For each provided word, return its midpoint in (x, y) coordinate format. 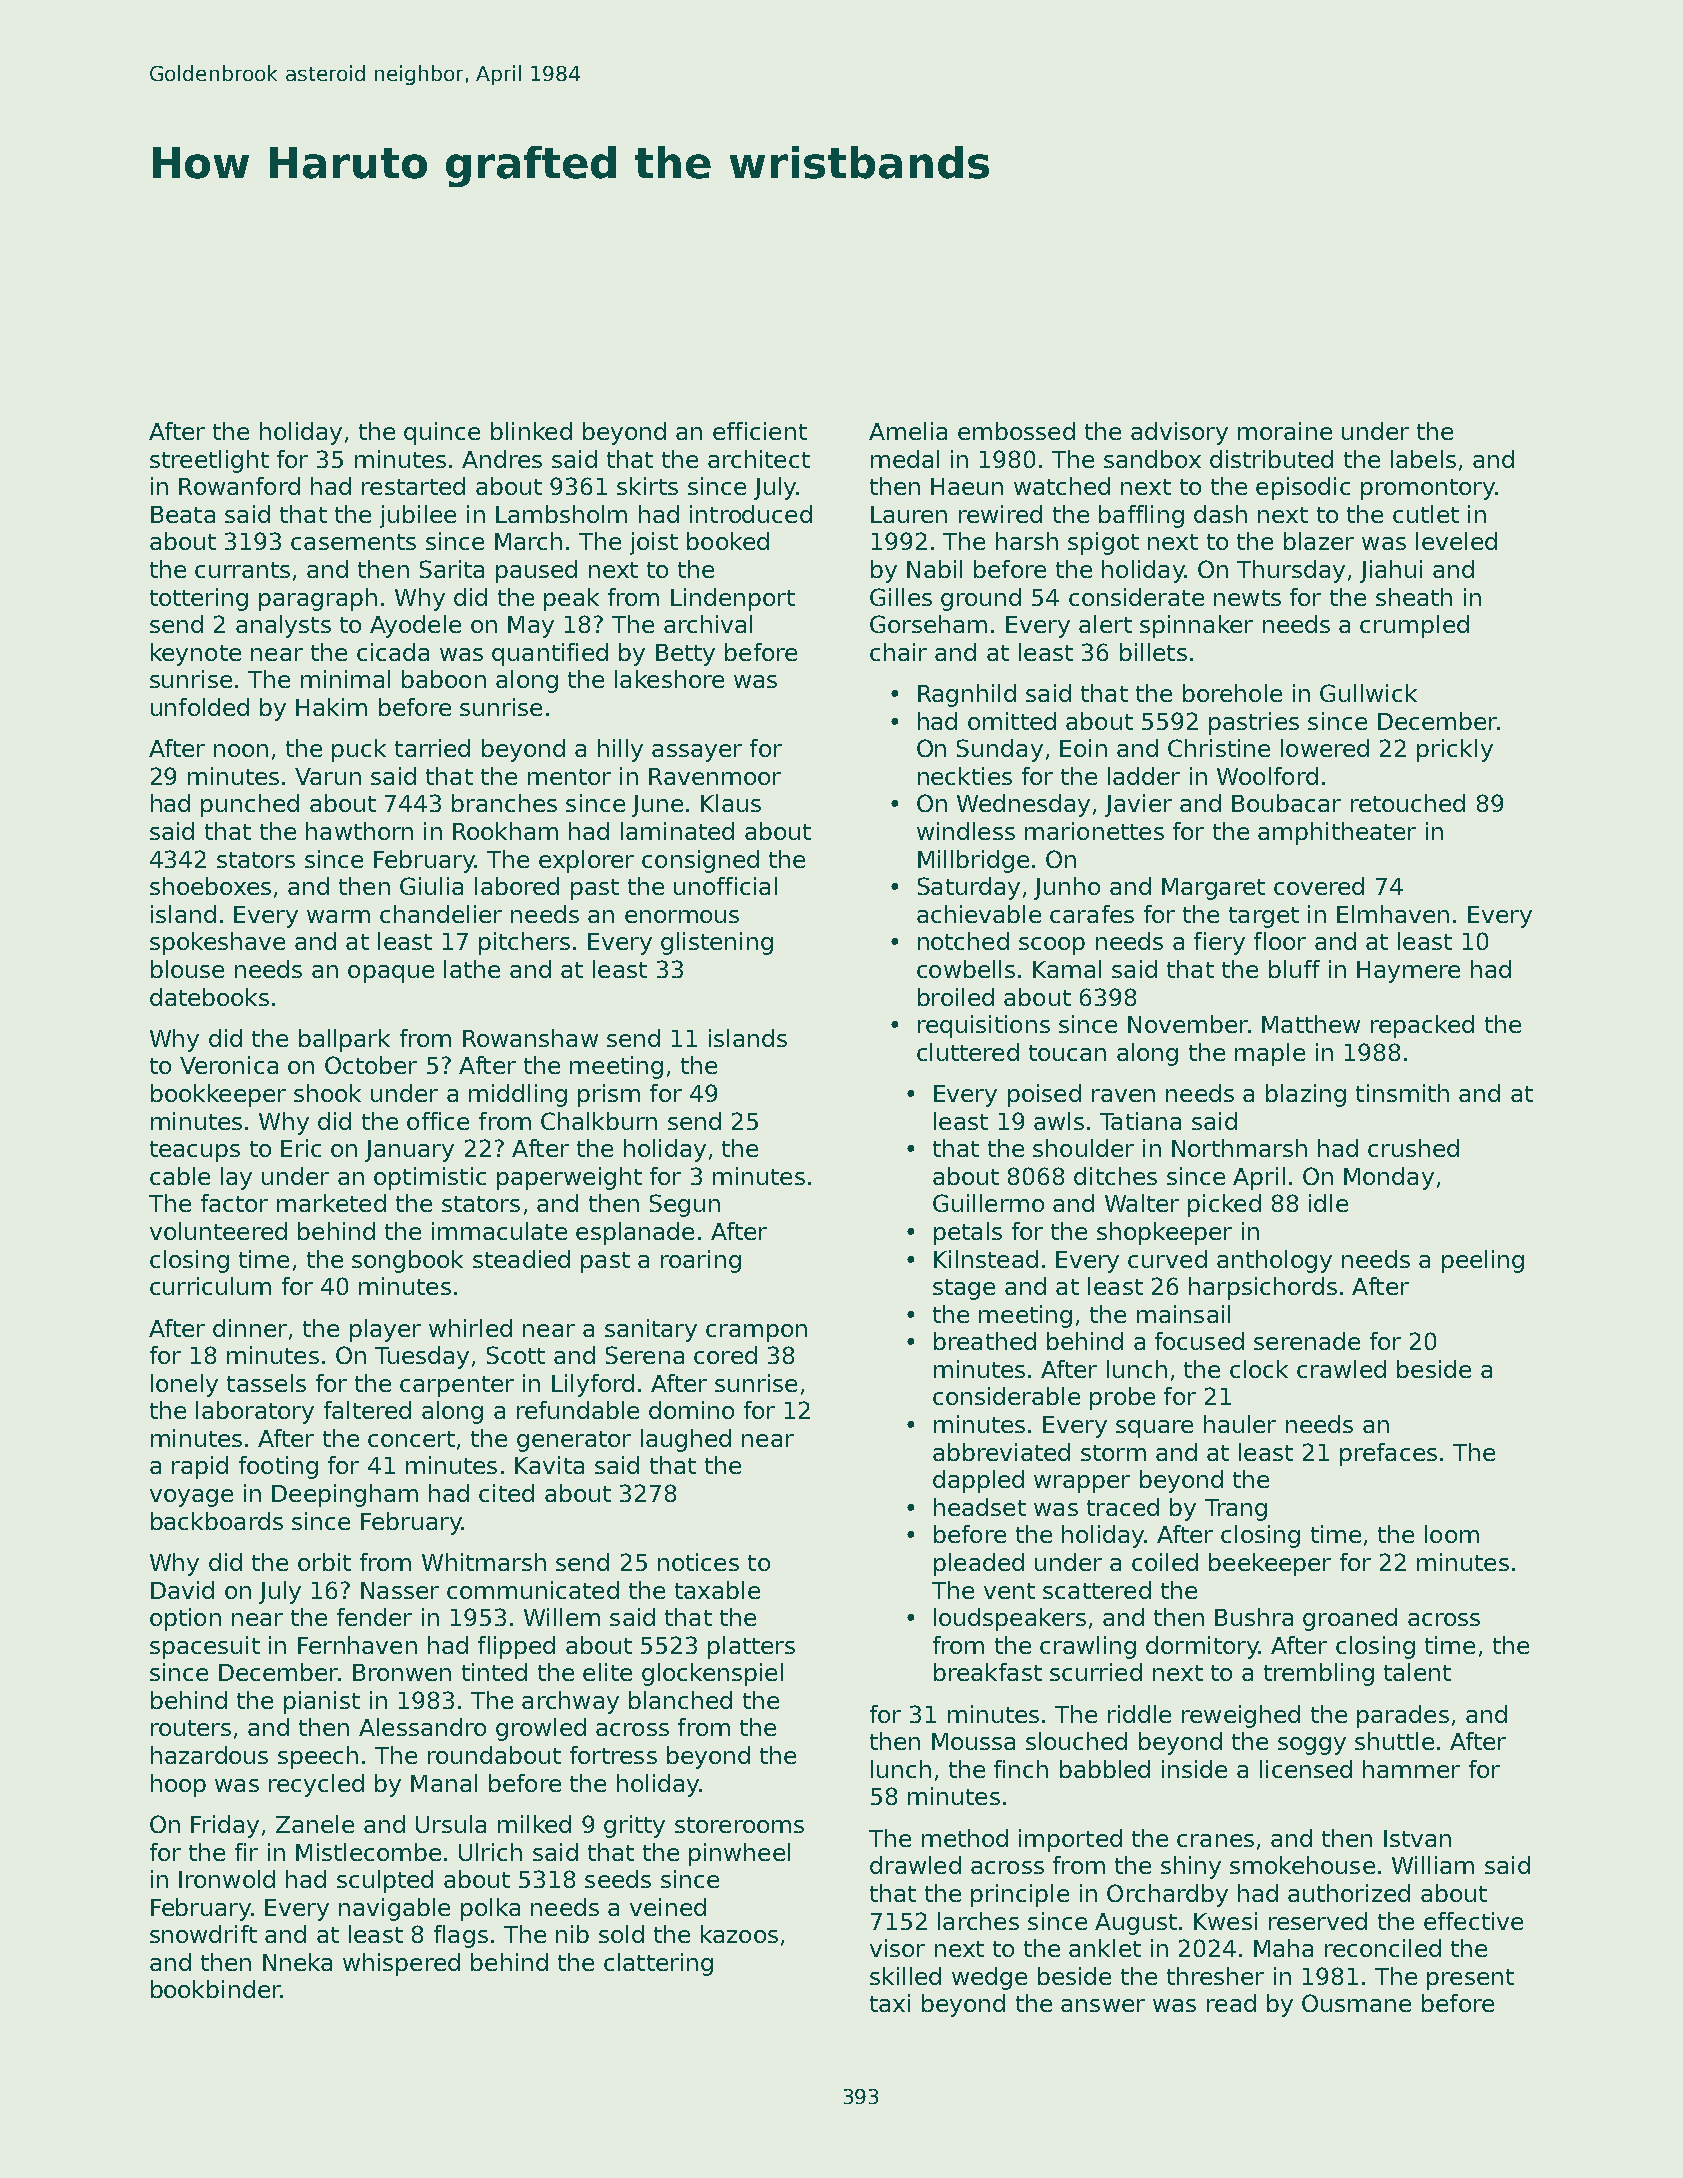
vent (1009, 1591)
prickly (1455, 750)
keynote (196, 654)
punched (250, 805)
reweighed (1241, 1716)
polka (490, 1909)
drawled (915, 1865)
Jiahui (1391, 571)
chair (898, 652)
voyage (191, 1498)
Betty (685, 655)
